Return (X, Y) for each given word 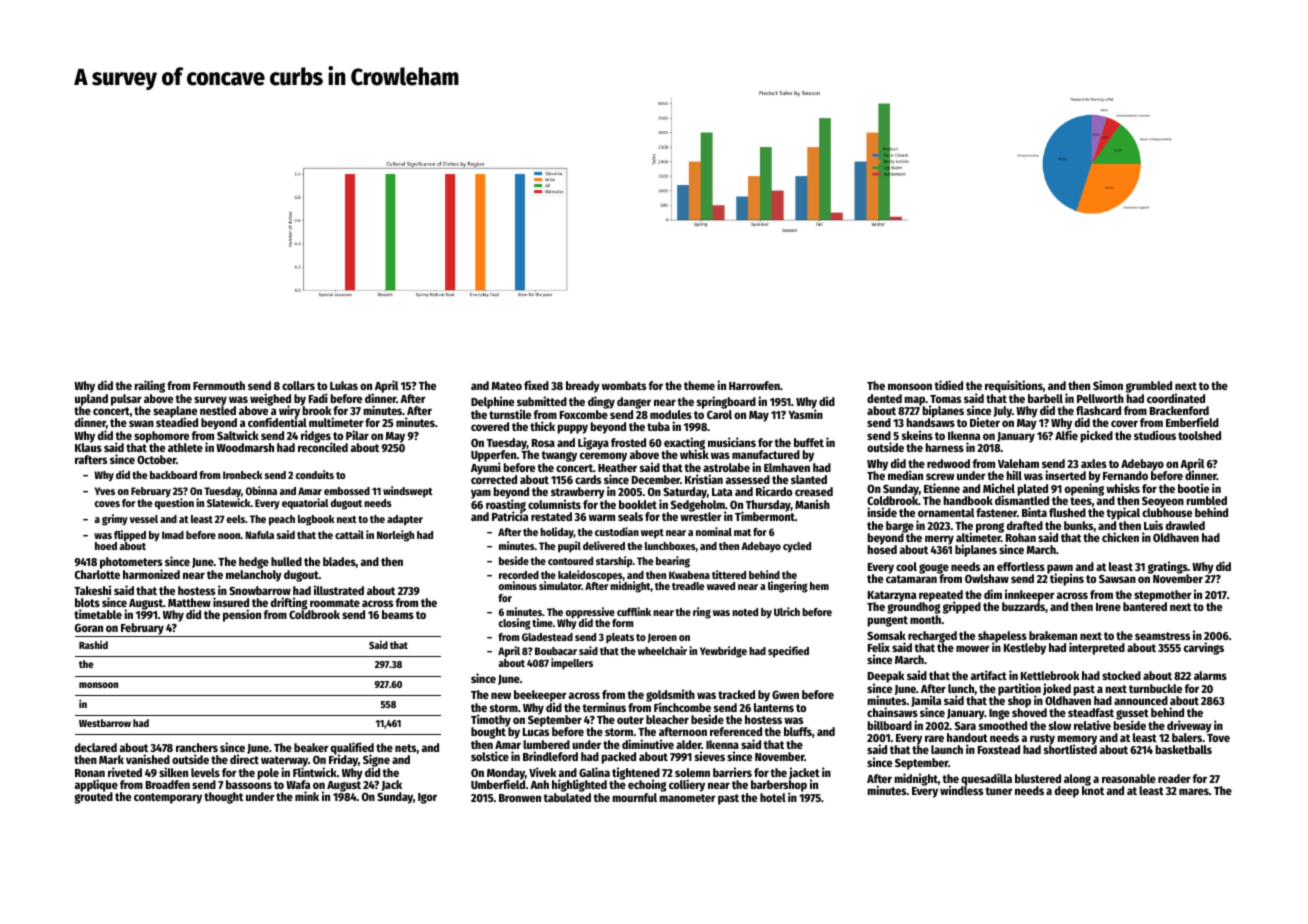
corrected (494, 479)
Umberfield (498, 784)
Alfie (1066, 435)
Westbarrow (105, 723)
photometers (131, 563)
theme (699, 385)
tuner (999, 791)
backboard (173, 475)
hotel (773, 797)
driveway (1189, 726)
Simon (1108, 385)
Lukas (344, 385)
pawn (1060, 569)
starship (614, 562)
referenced (736, 731)
